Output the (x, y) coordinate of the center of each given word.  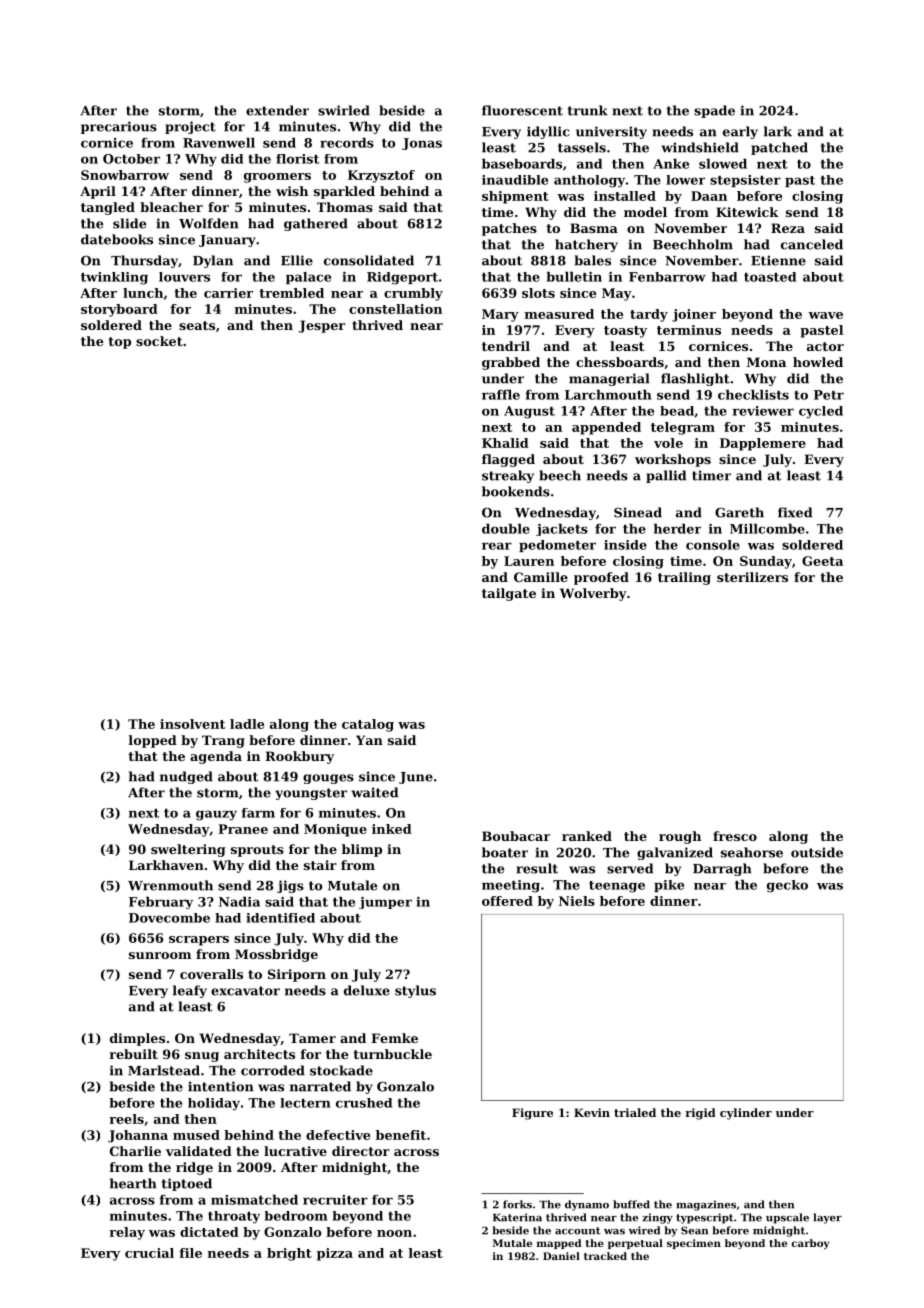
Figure (532, 1114)
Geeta (822, 561)
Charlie (135, 1151)
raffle (501, 395)
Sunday (766, 562)
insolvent (192, 724)
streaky (508, 476)
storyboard (119, 310)
